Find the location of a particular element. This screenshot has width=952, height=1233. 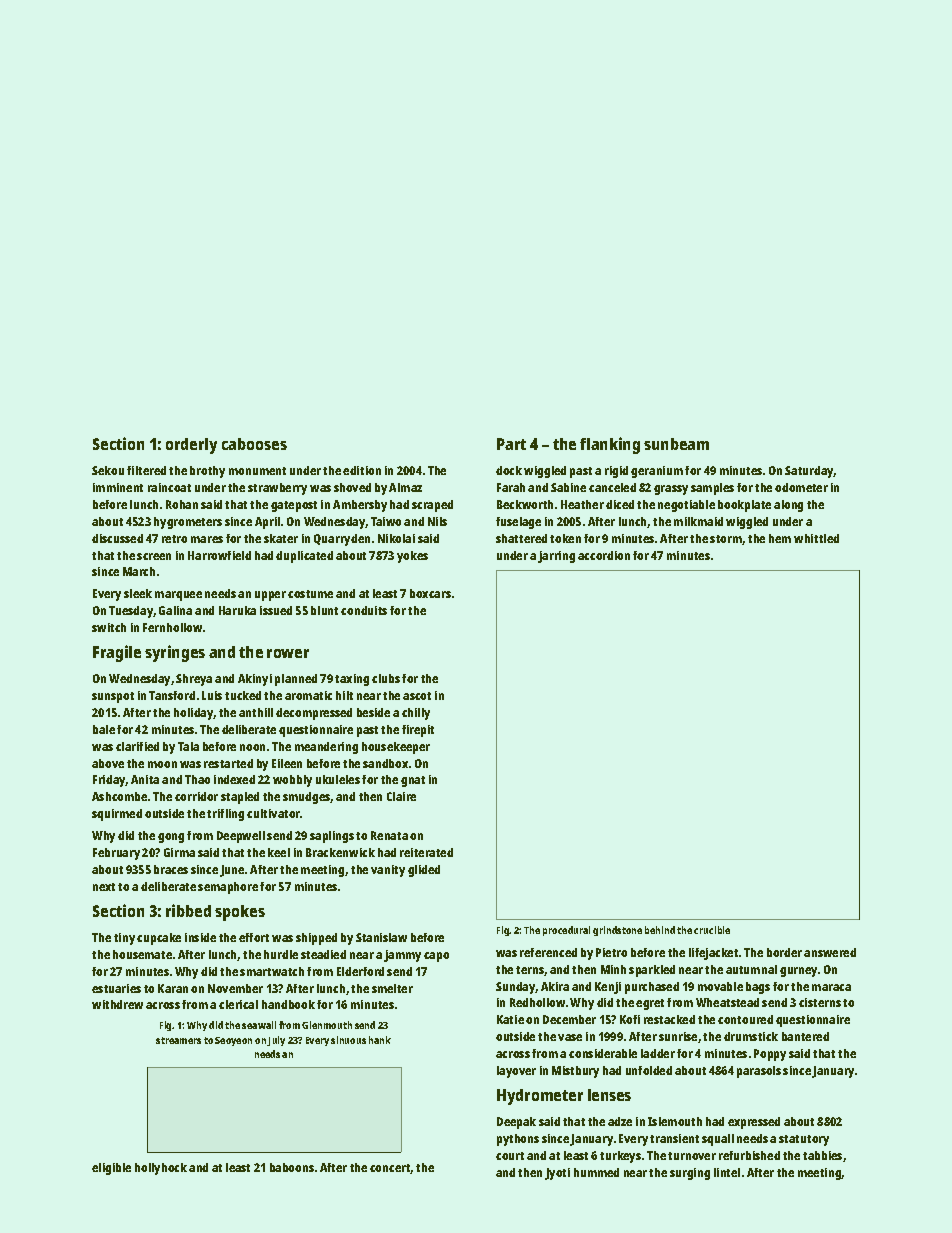

chilly is located at coordinates (416, 714).
